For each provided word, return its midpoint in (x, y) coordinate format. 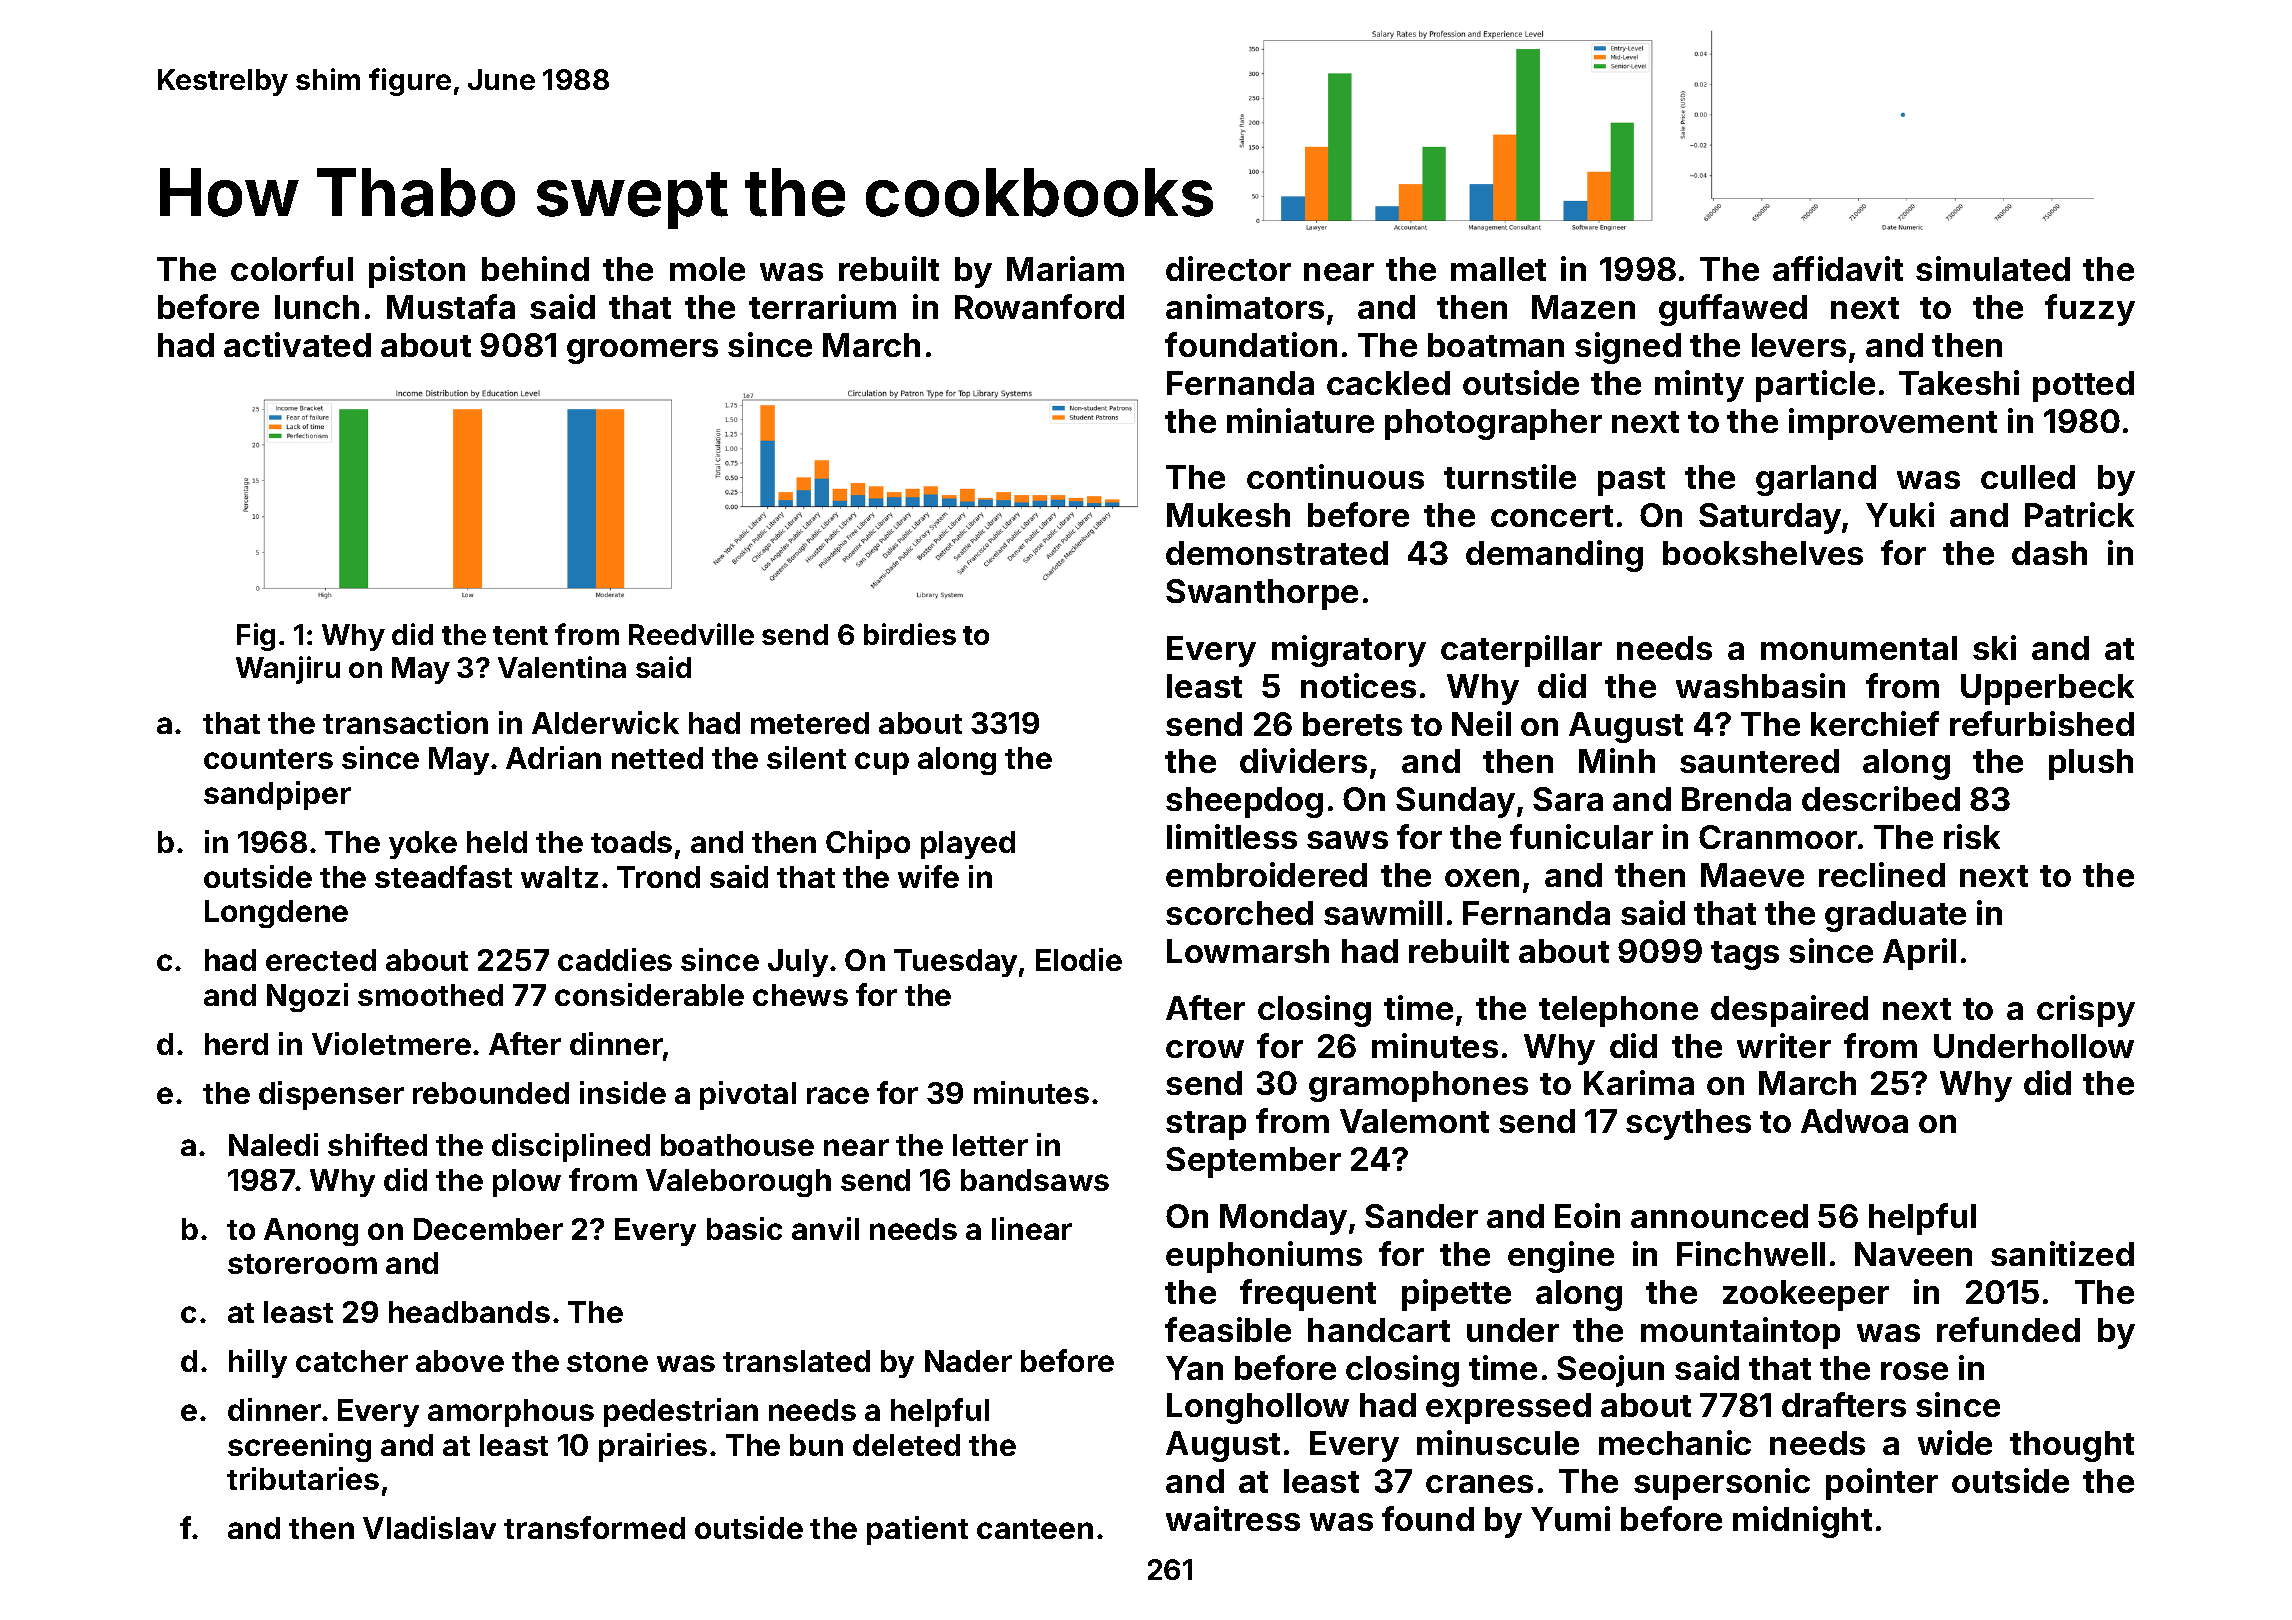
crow (1205, 1049)
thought (2072, 1446)
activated (297, 344)
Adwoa (1854, 1121)
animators (1245, 306)
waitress (1233, 1518)
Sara (1568, 799)
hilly (258, 1363)
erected (321, 960)
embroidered (1266, 874)
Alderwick (605, 722)
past (1631, 481)
